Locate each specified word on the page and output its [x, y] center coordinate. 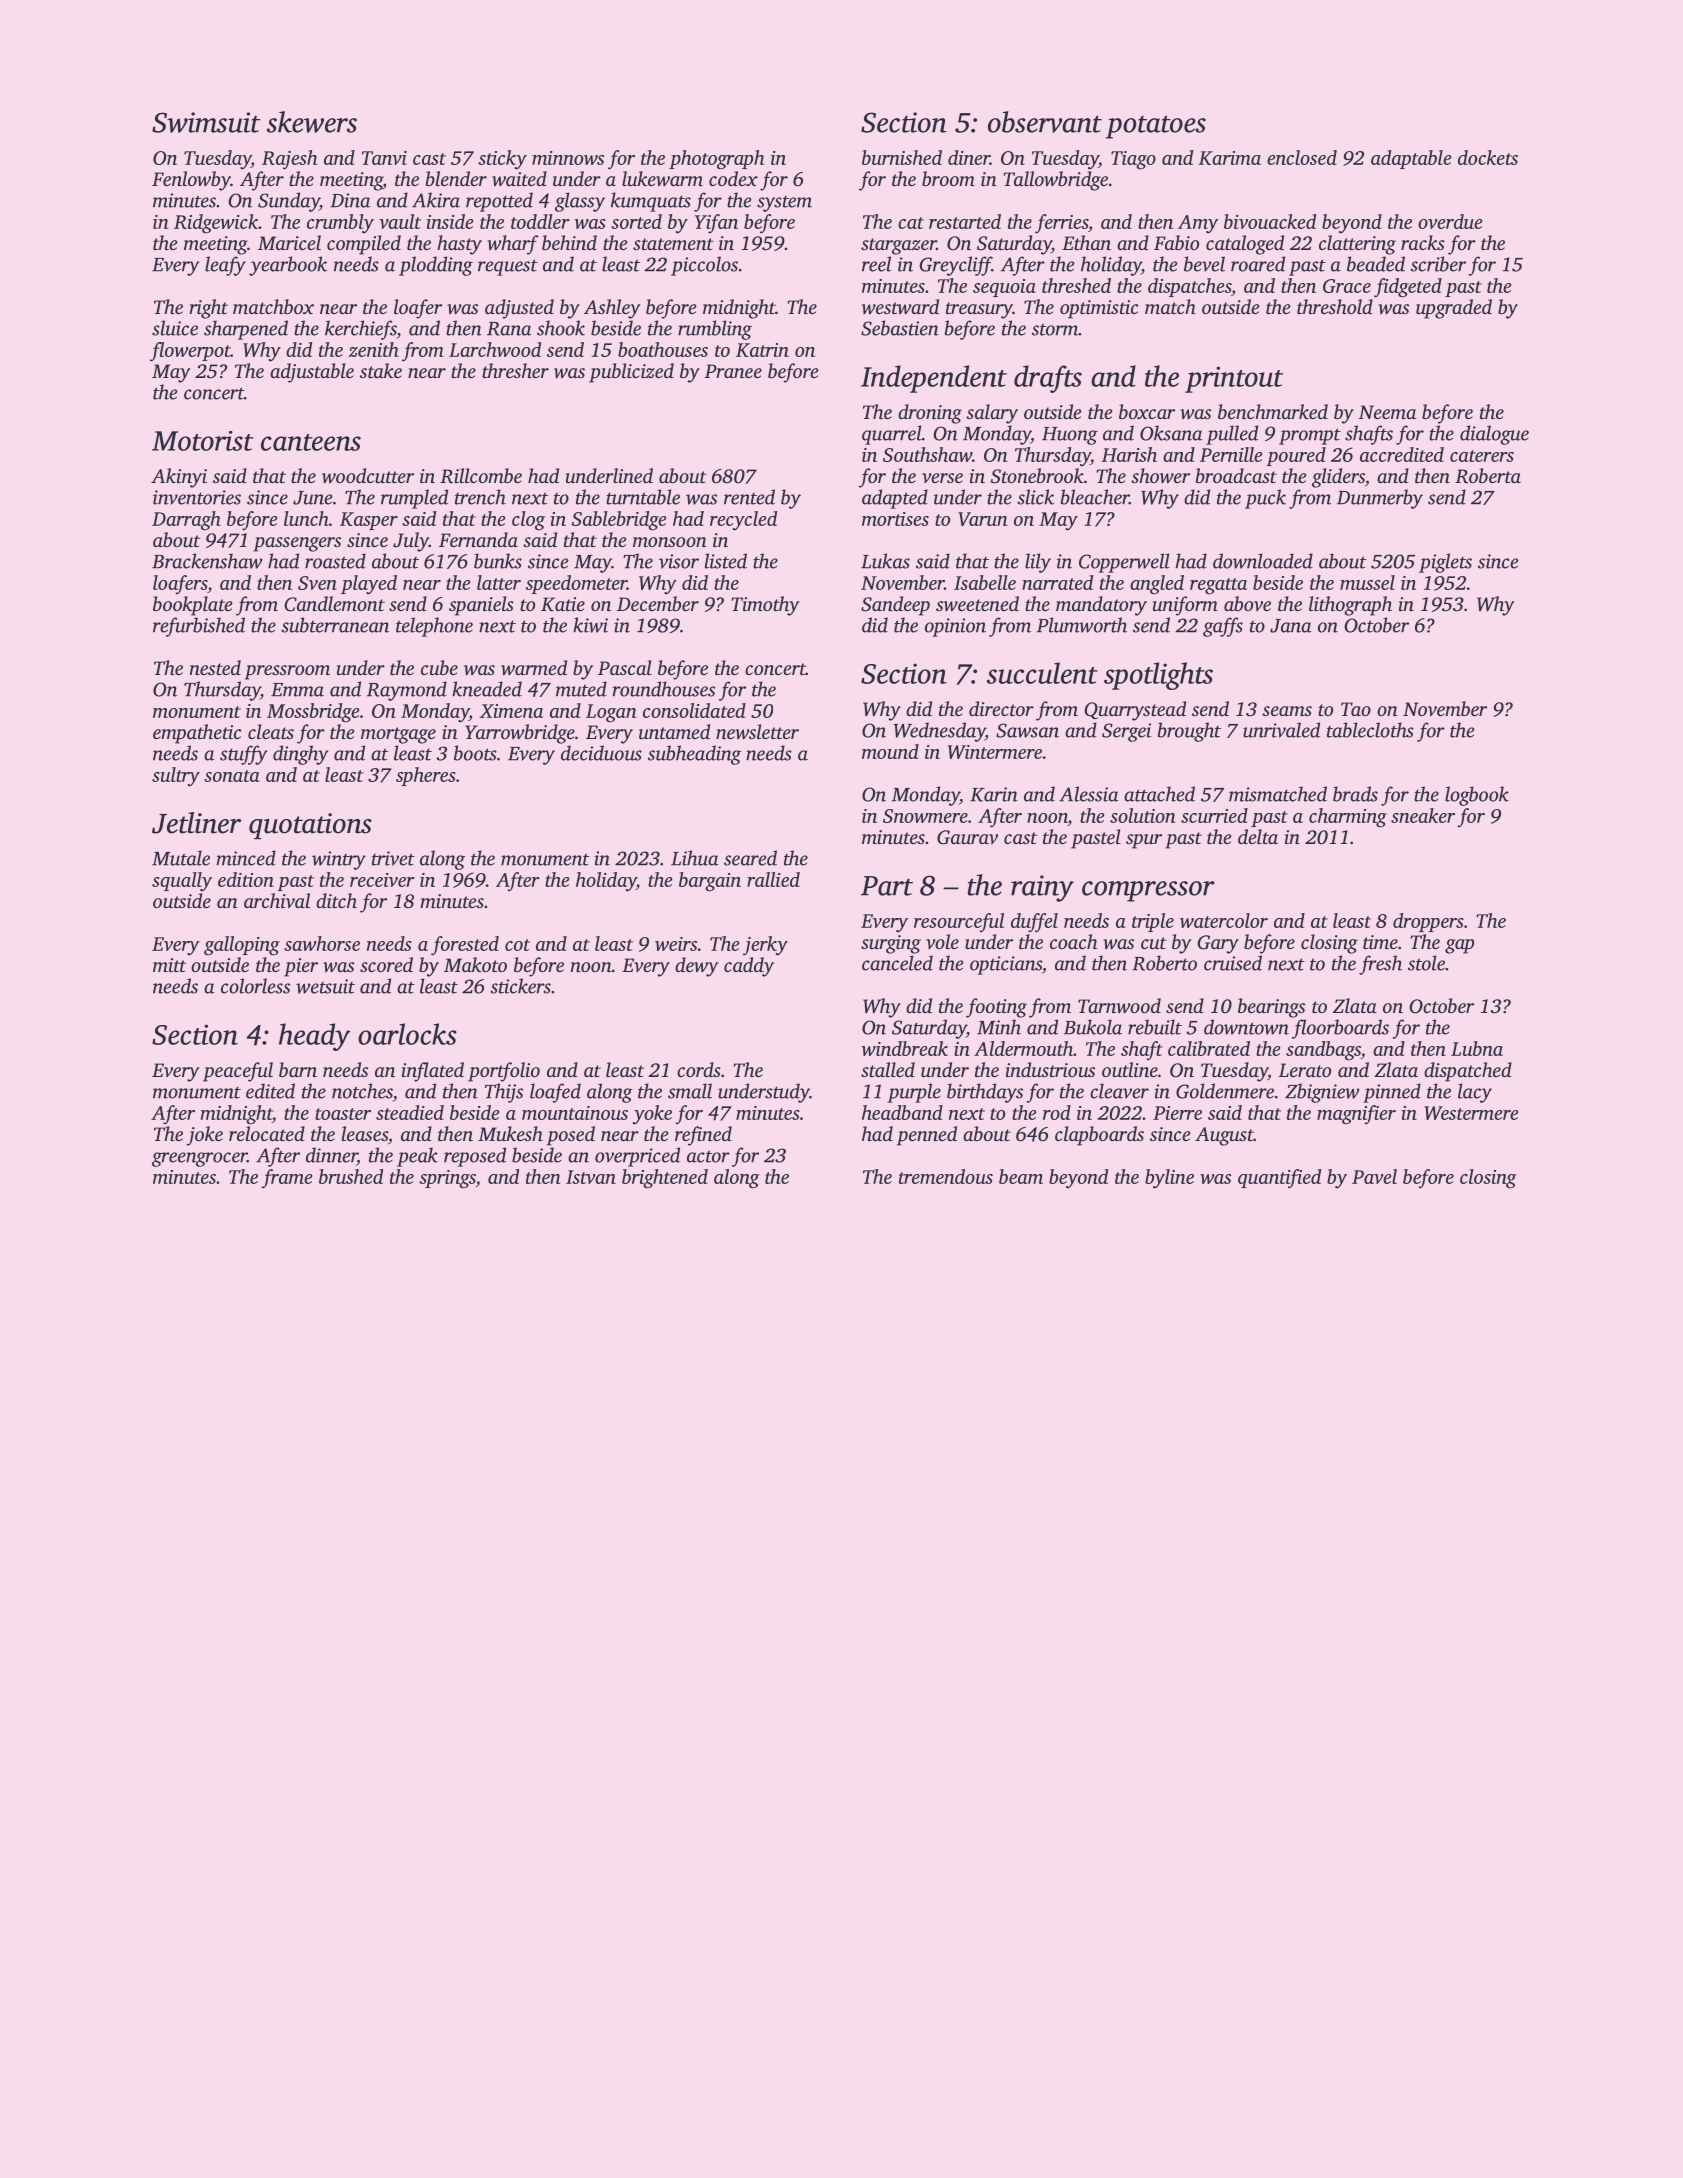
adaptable [1411, 159]
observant [1045, 122]
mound [890, 751]
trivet [393, 858]
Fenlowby [191, 181]
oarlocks [407, 1034]
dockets [1488, 157]
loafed [555, 1093]
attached [1159, 794]
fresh [1380, 965]
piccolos [704, 266]
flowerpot [190, 352]
